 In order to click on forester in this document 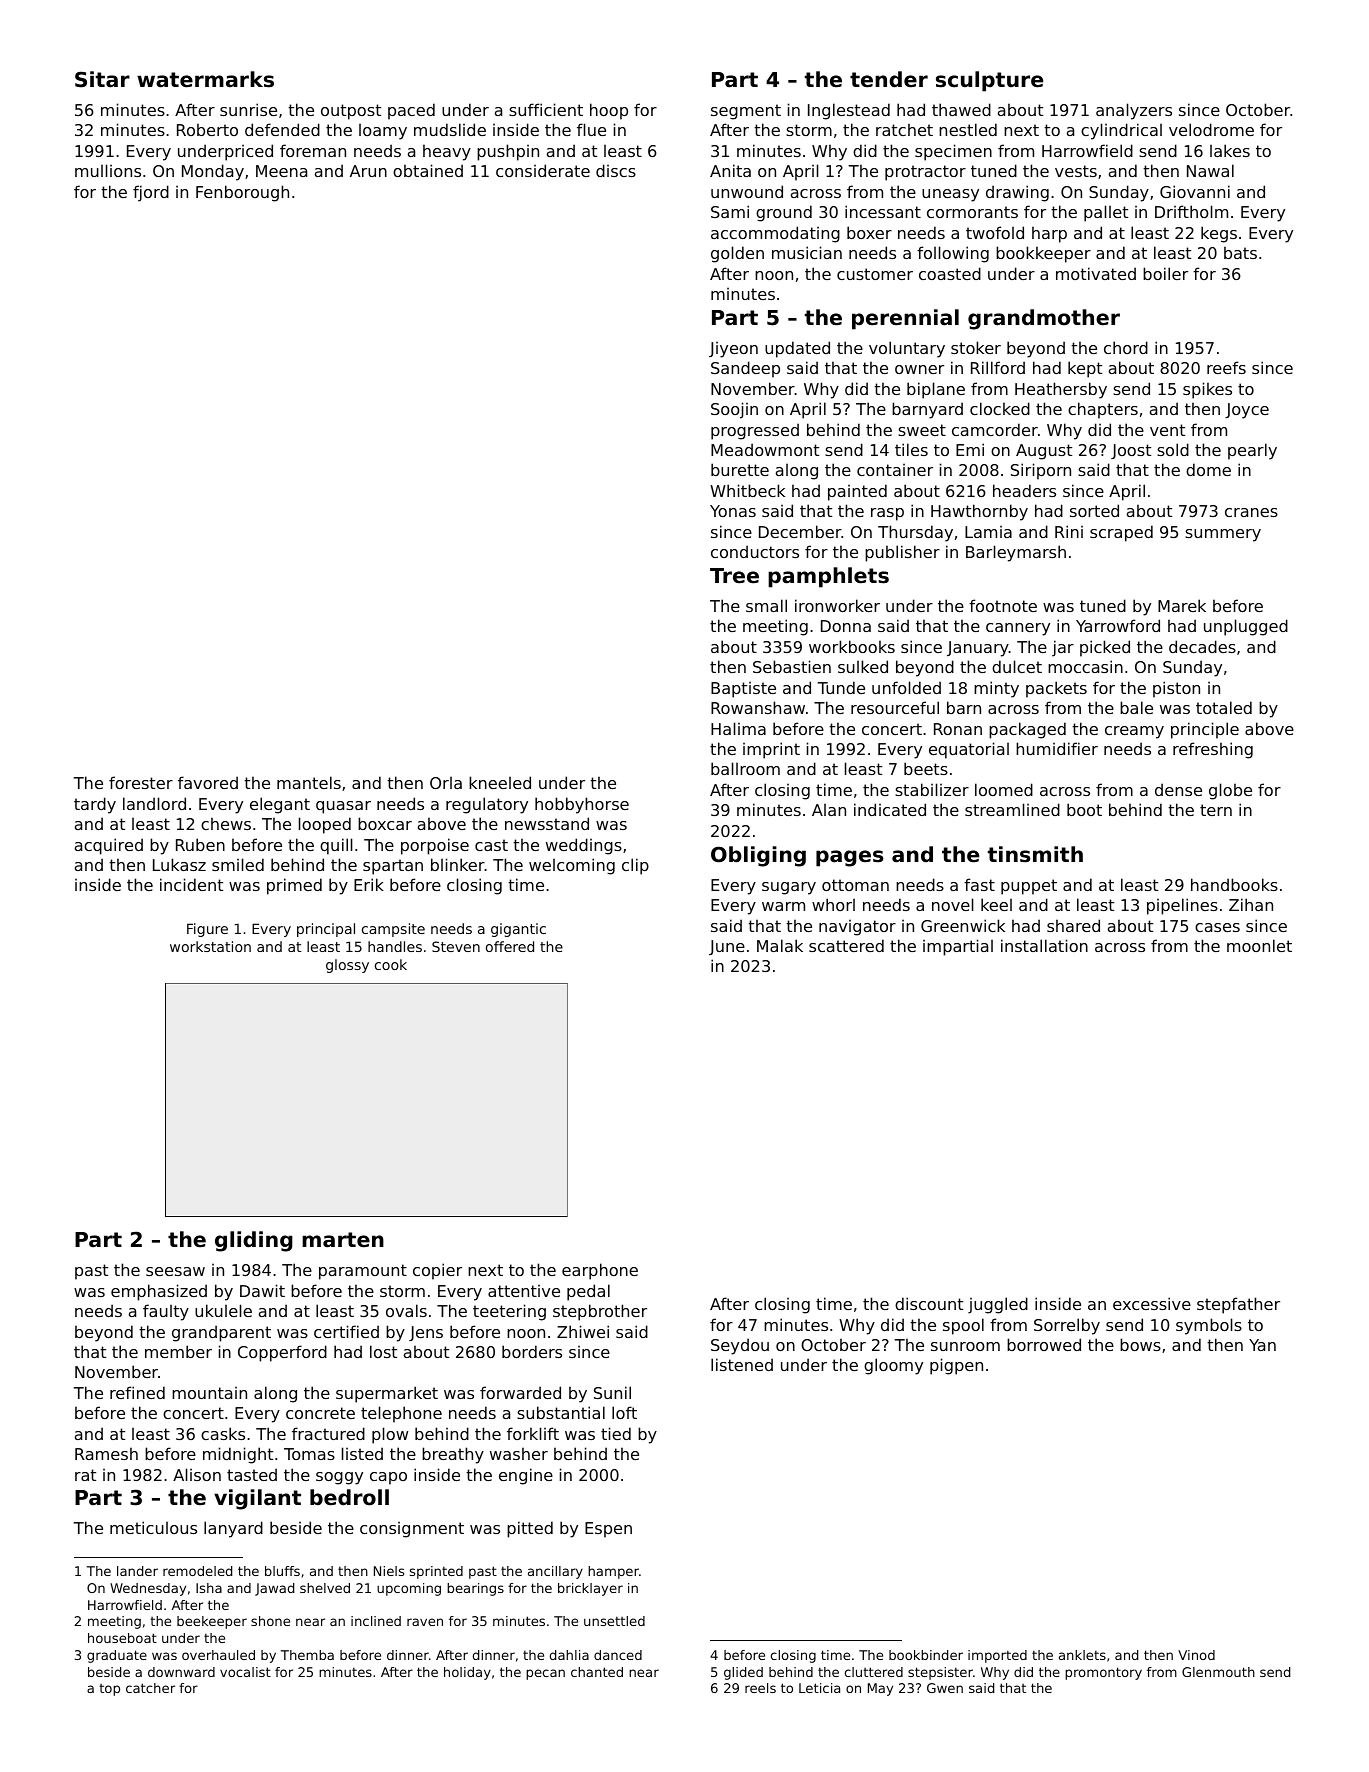, I will do `click(141, 782)`.
